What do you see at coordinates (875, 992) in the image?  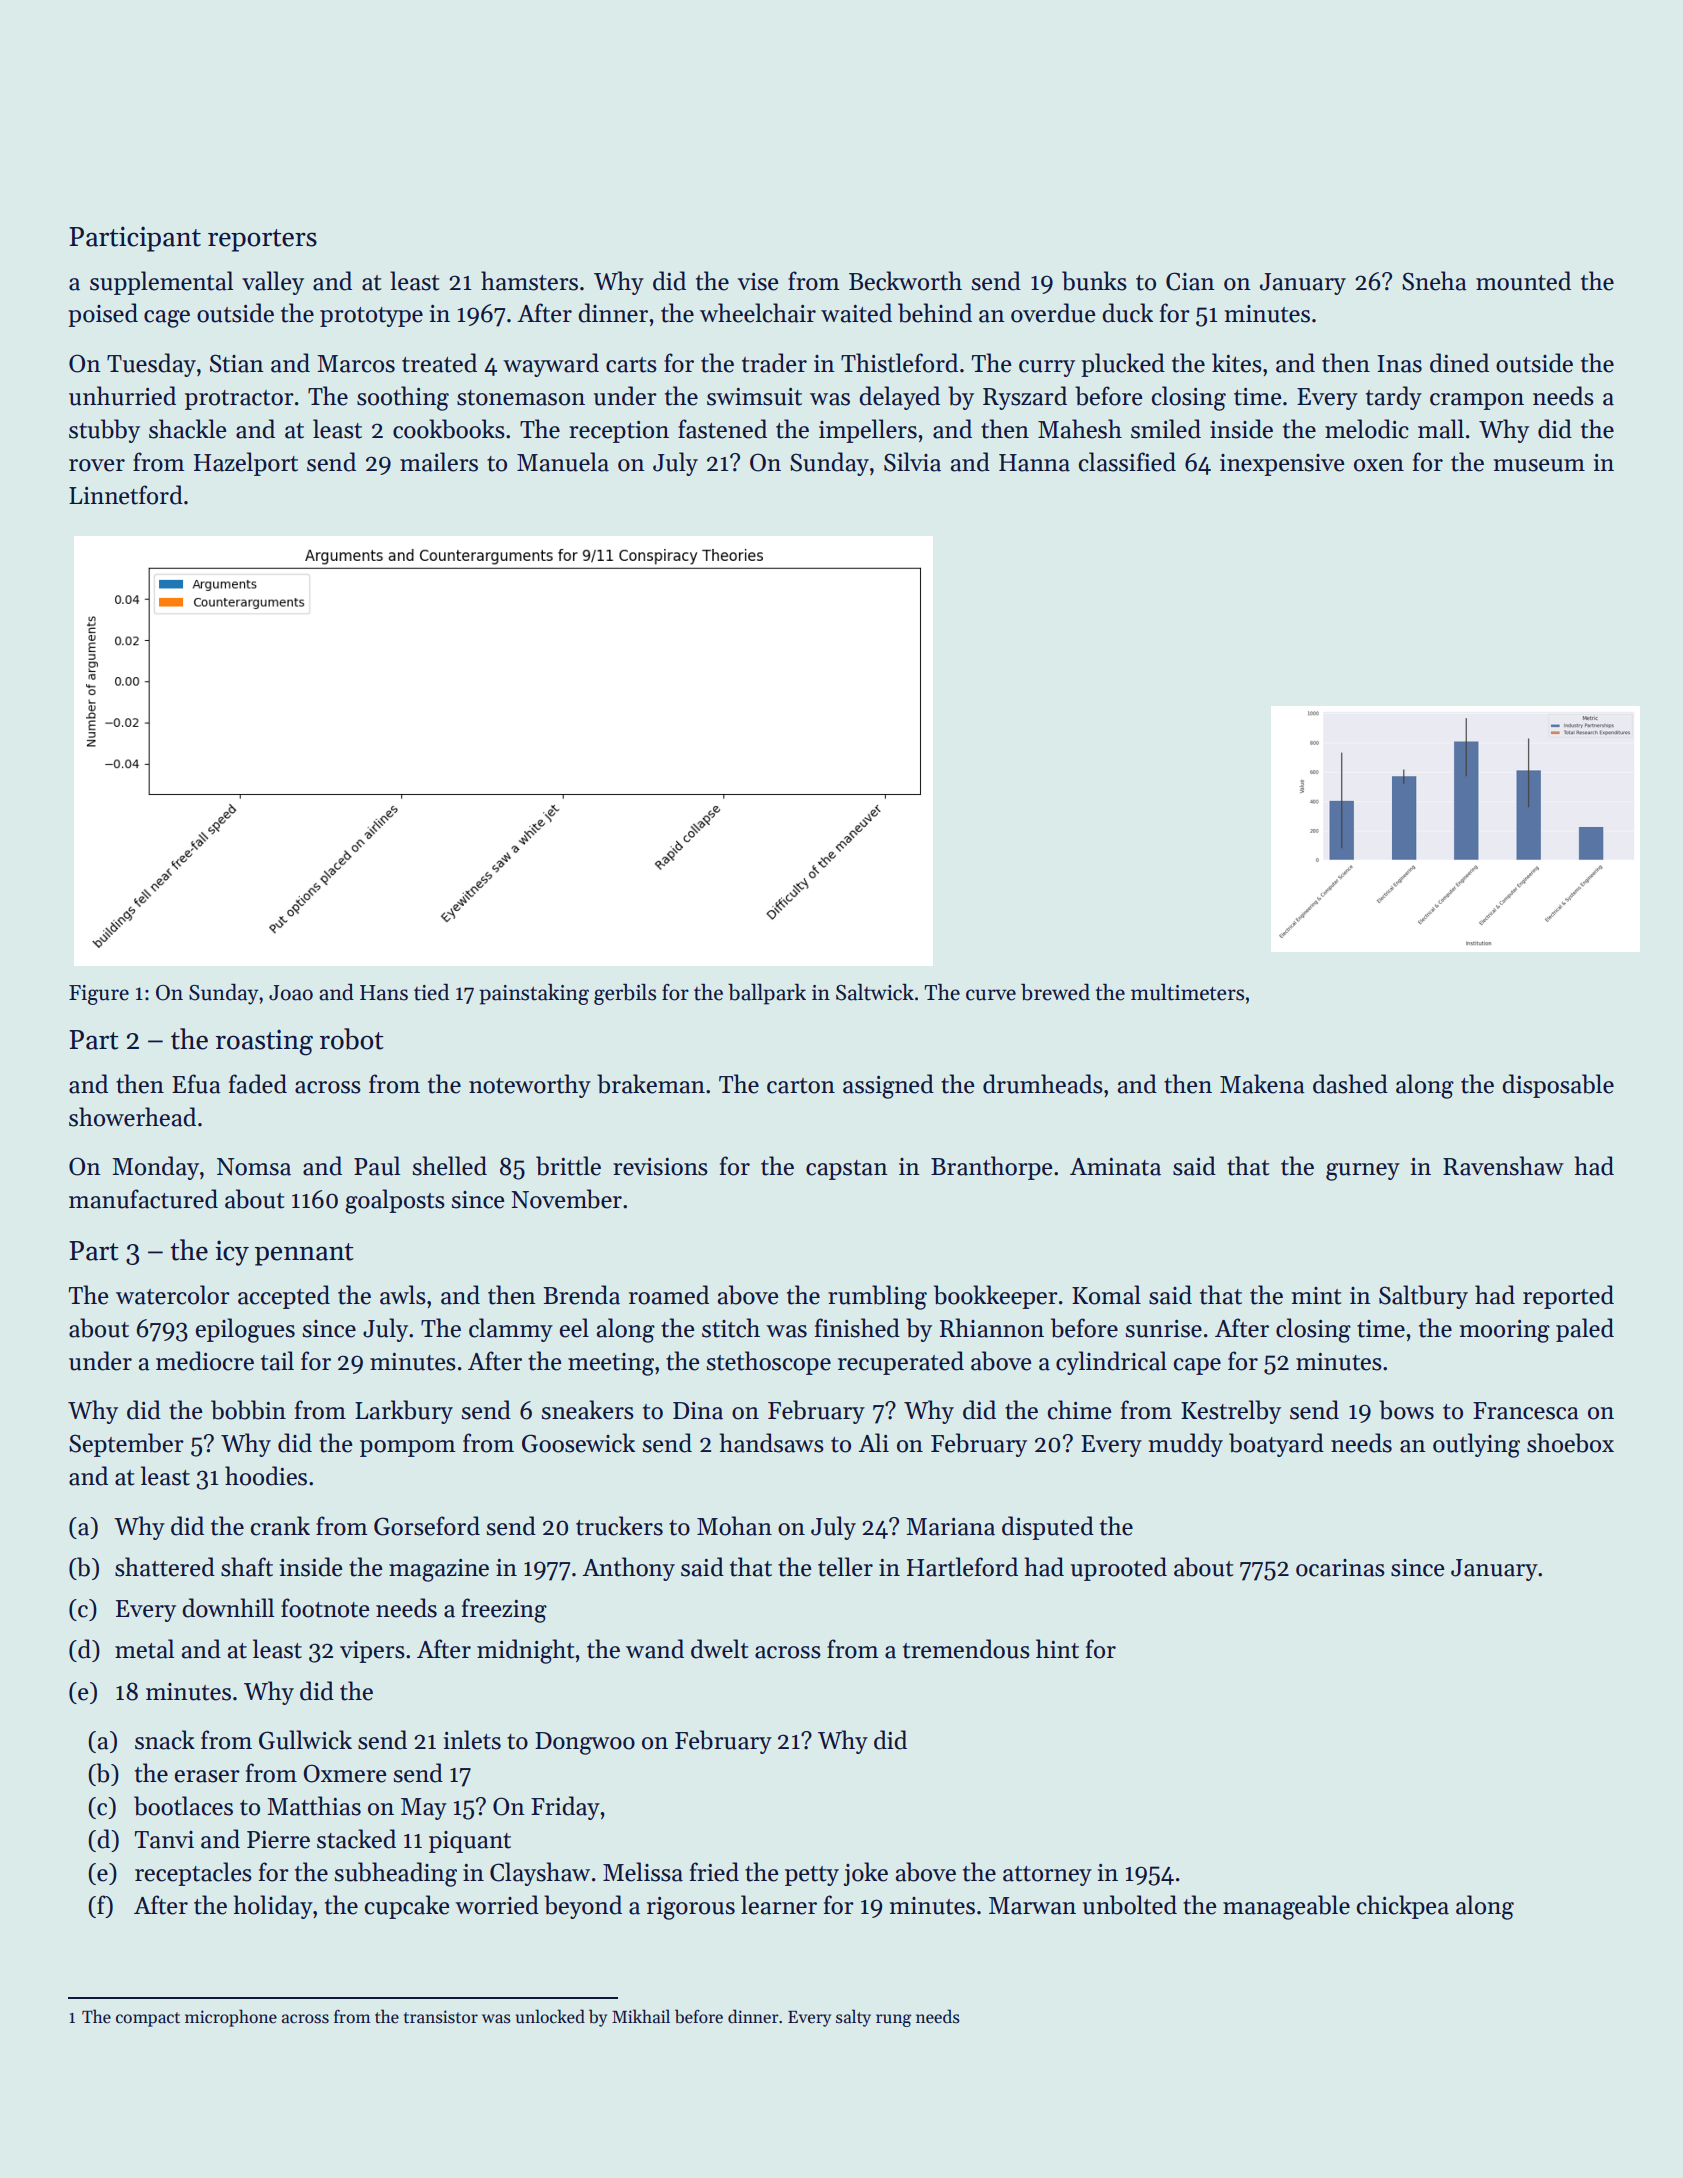 I see `Saltwick` at bounding box center [875, 992].
